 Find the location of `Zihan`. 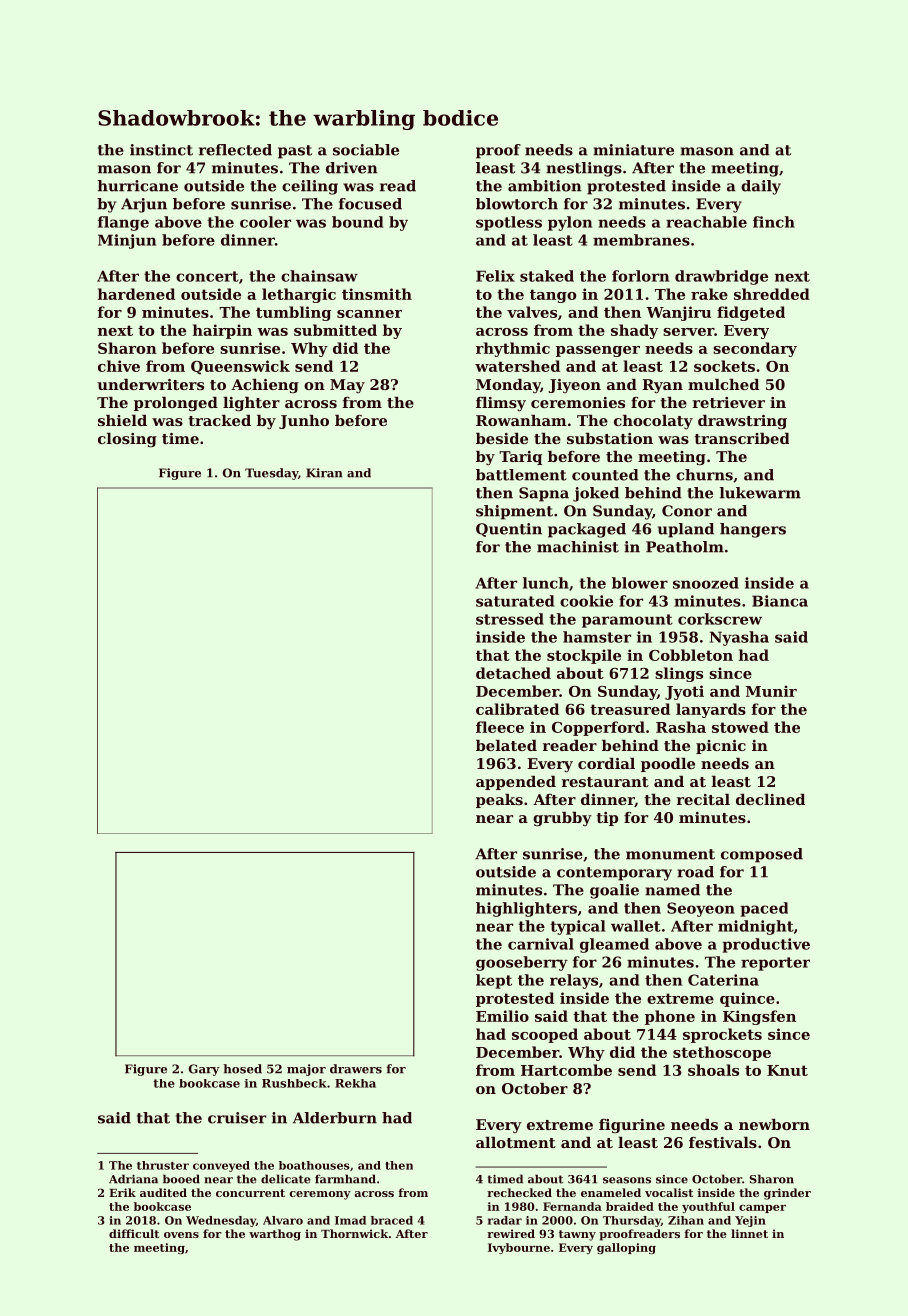

Zihan is located at coordinates (686, 1220).
